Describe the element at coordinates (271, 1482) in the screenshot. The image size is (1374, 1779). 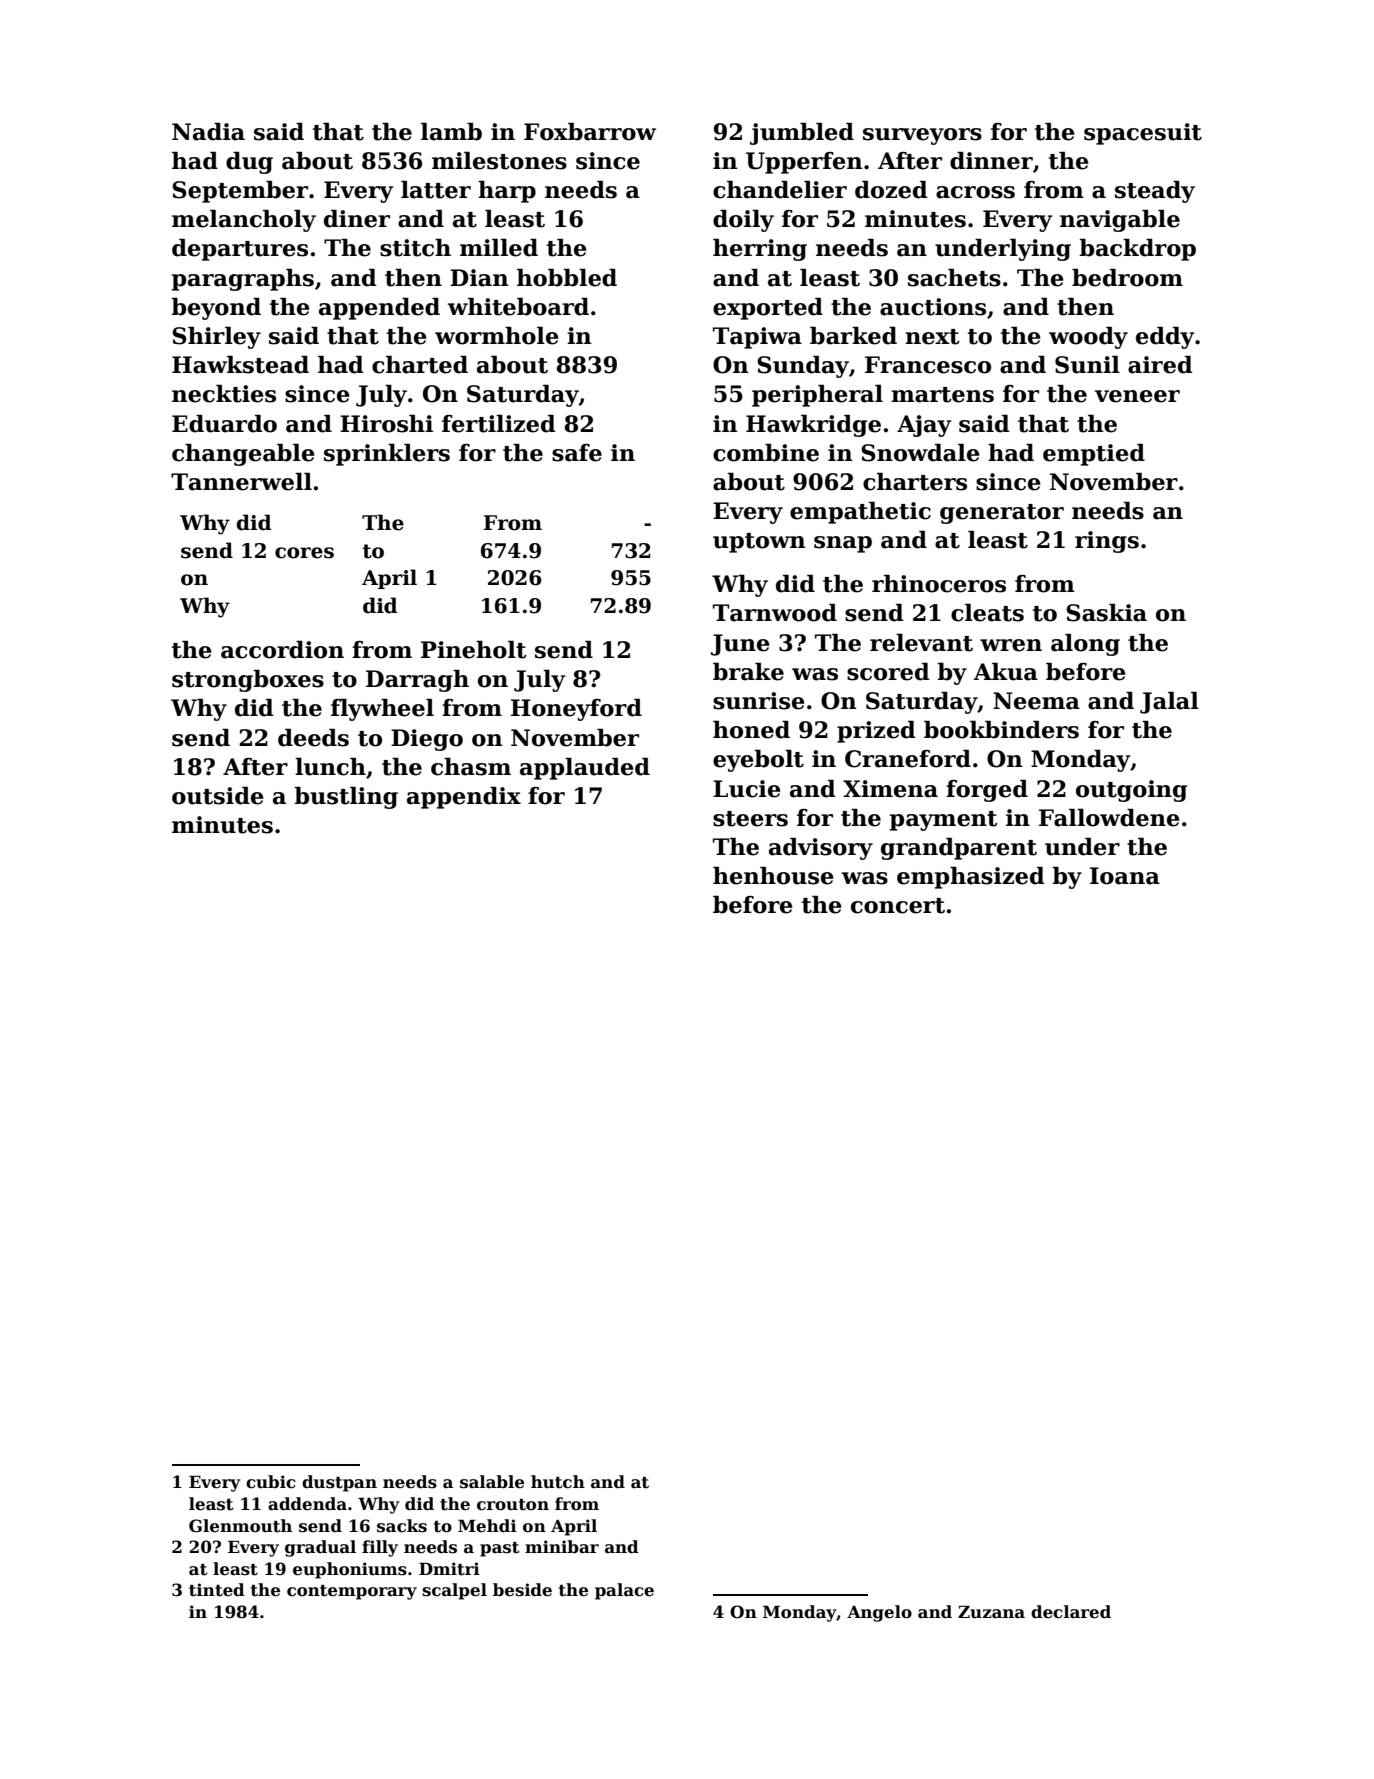
I see `cubic` at that location.
